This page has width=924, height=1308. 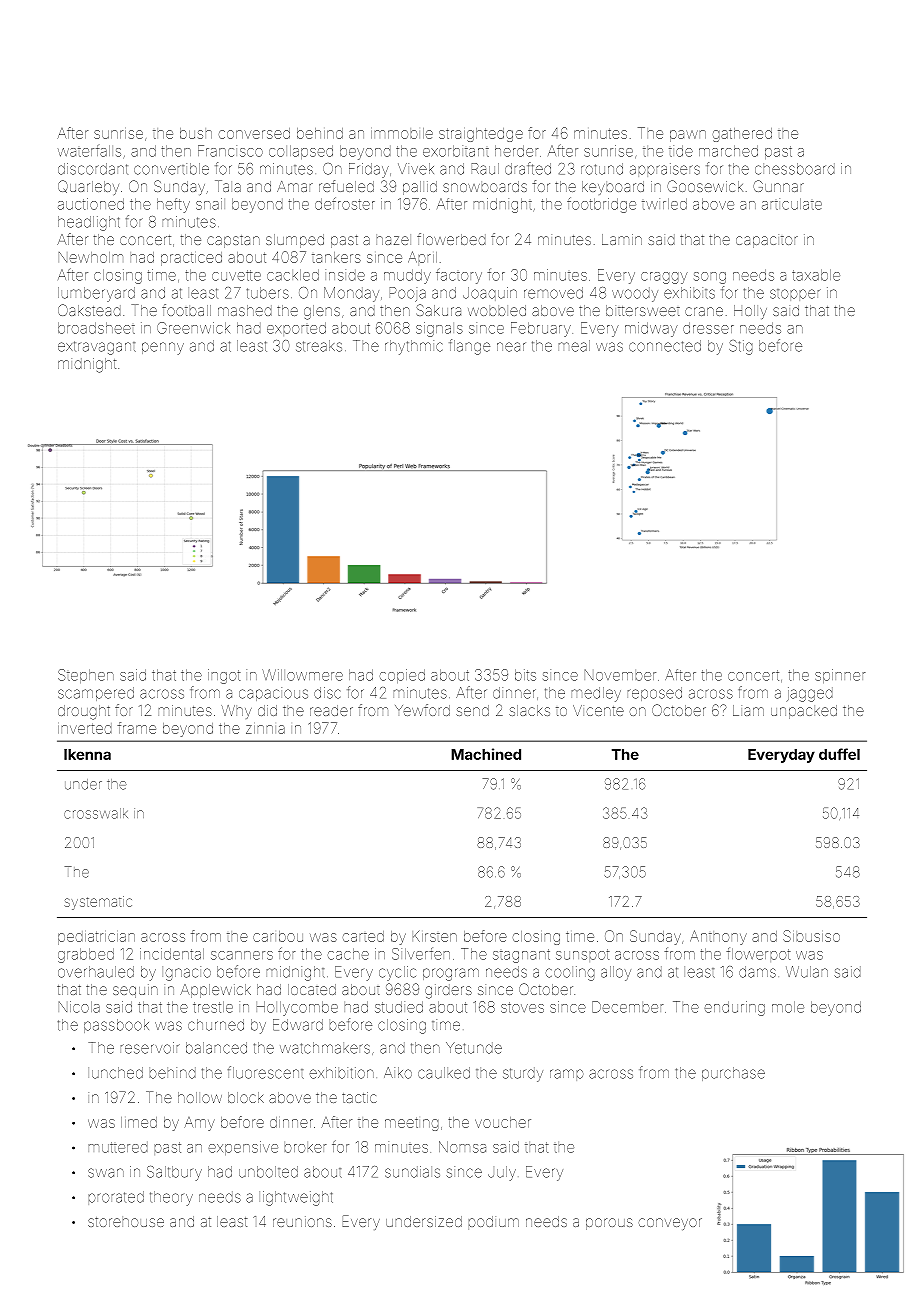 What do you see at coordinates (811, 936) in the page?
I see `Sibusiso` at bounding box center [811, 936].
